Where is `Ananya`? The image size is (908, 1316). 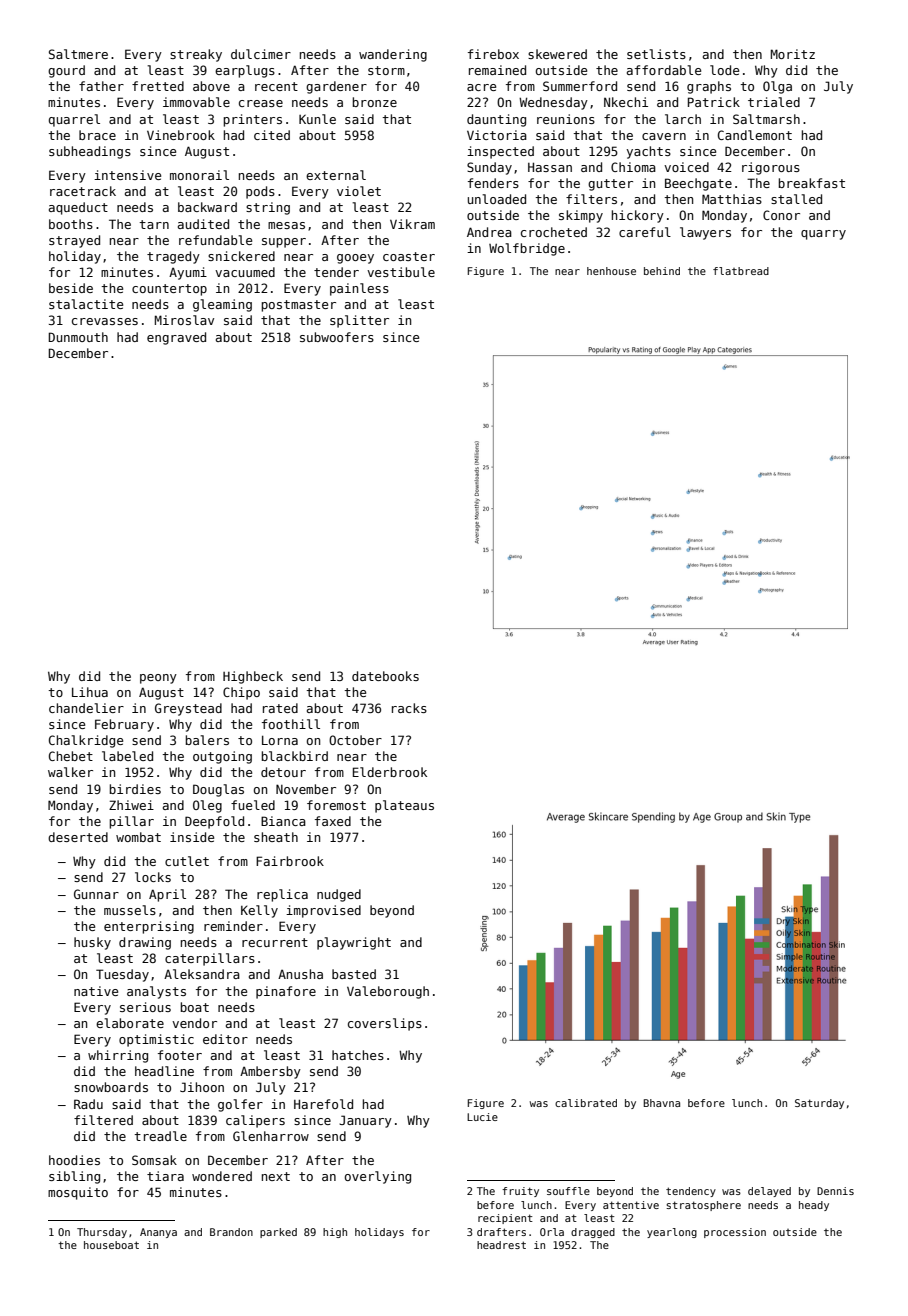
Ananya is located at coordinates (158, 1233).
